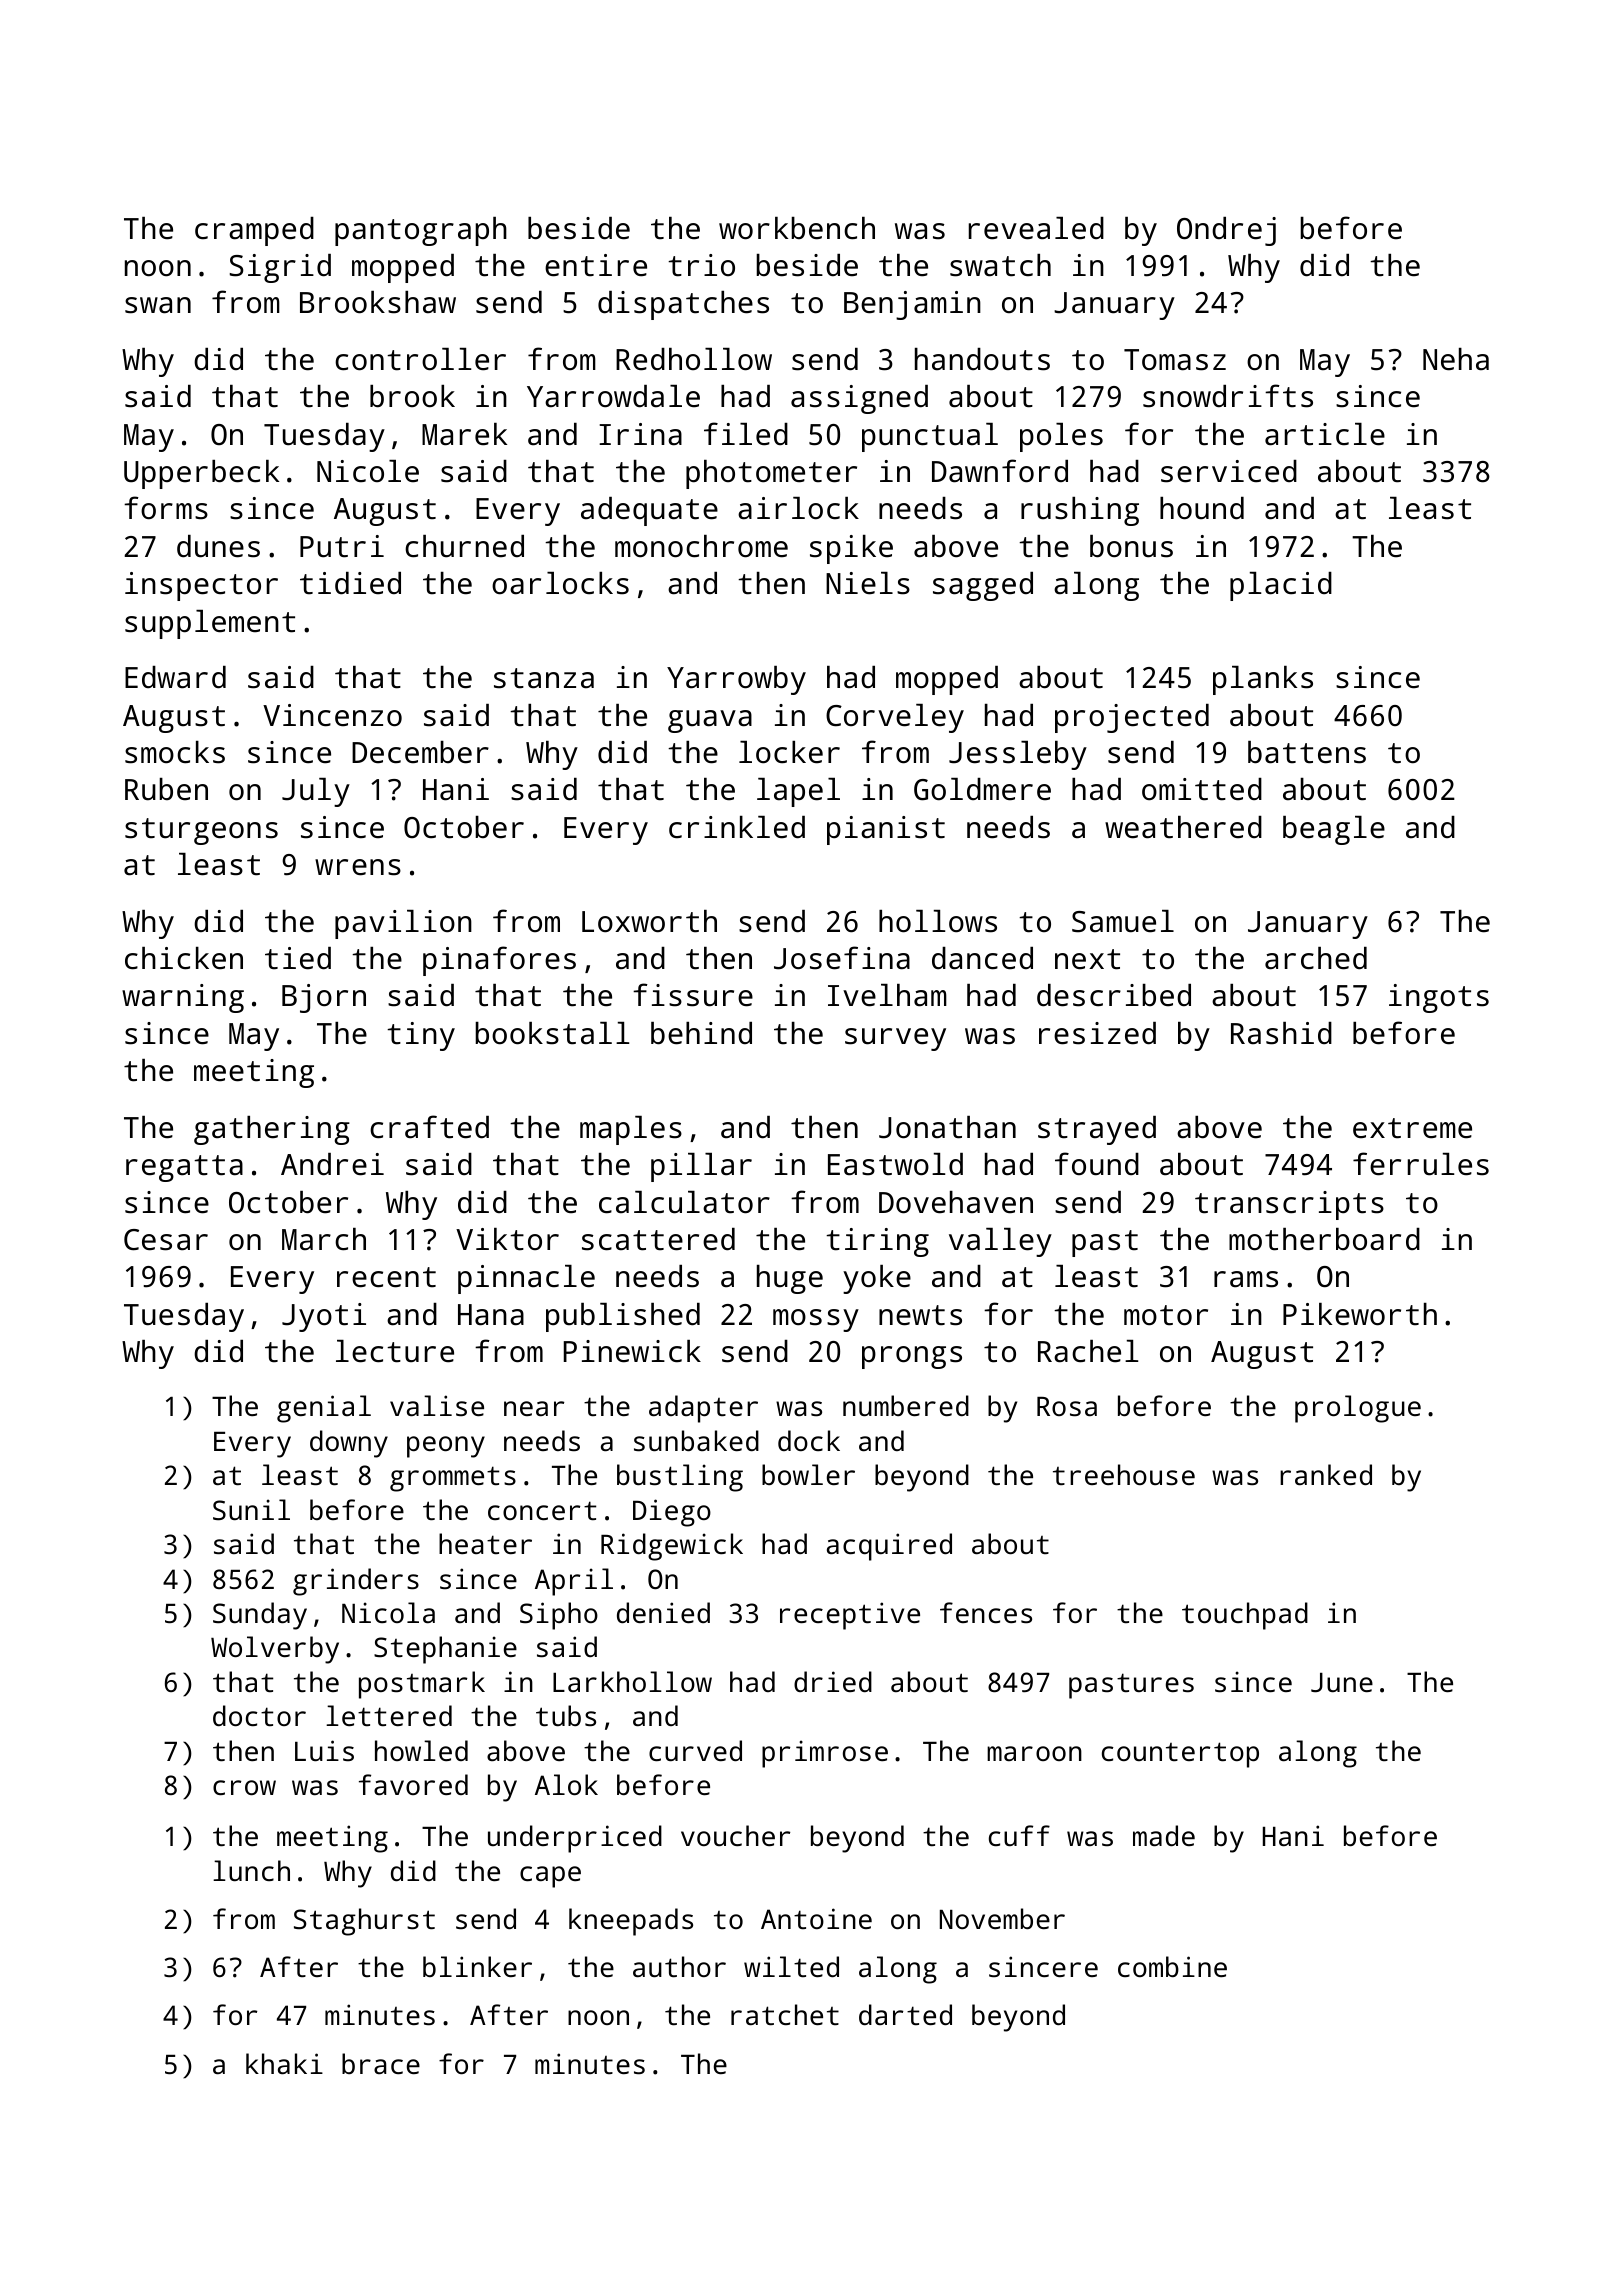 Image resolution: width=1620 pixels, height=2292 pixels. What do you see at coordinates (1226, 231) in the screenshot?
I see `Ondrej` at bounding box center [1226, 231].
